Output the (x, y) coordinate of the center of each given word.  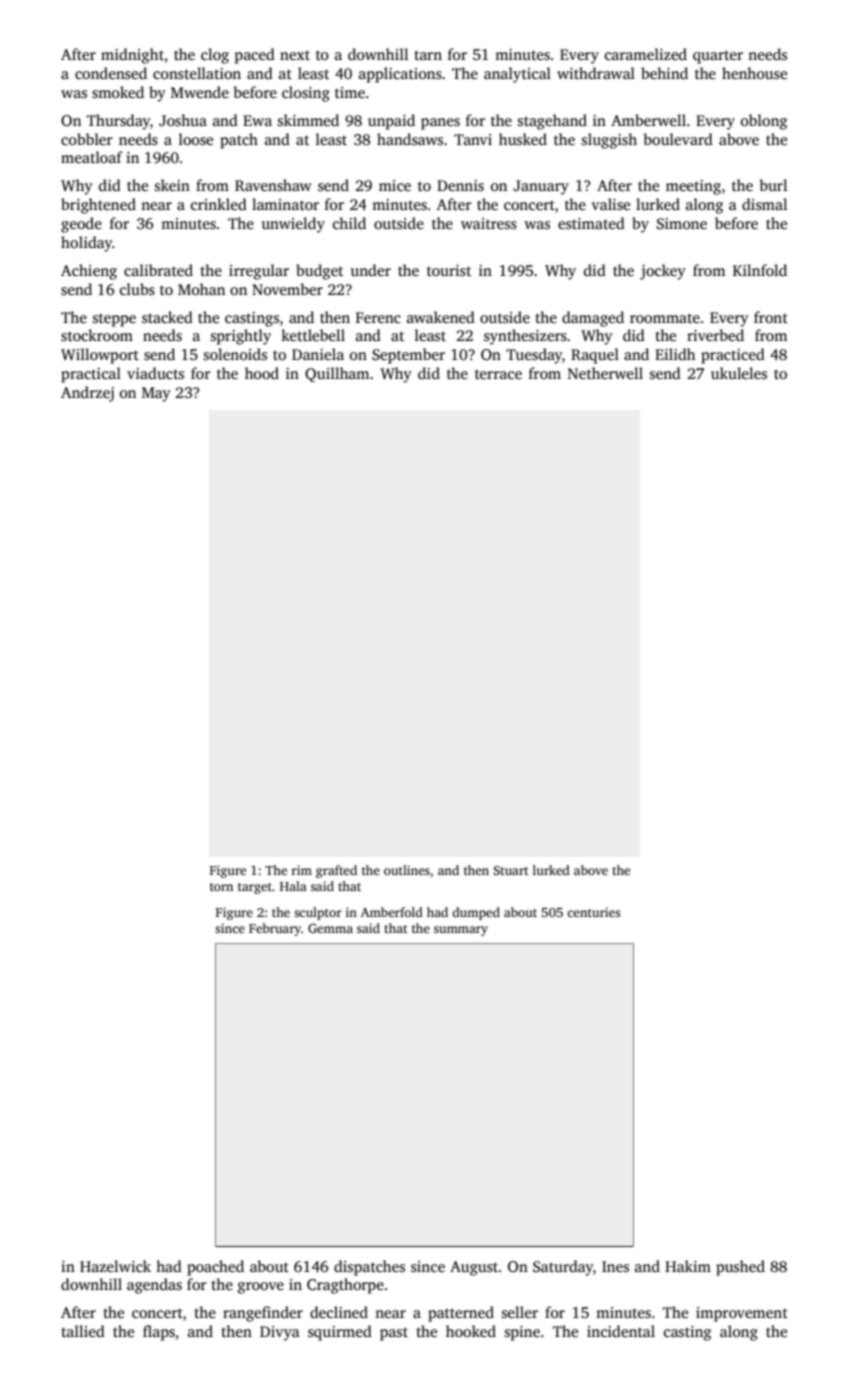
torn (221, 887)
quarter (718, 57)
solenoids (235, 354)
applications (400, 75)
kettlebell (313, 335)
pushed (740, 1268)
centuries (593, 912)
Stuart (511, 870)
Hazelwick (115, 1266)
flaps (159, 1333)
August (474, 1268)
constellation (197, 73)
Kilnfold (760, 270)
